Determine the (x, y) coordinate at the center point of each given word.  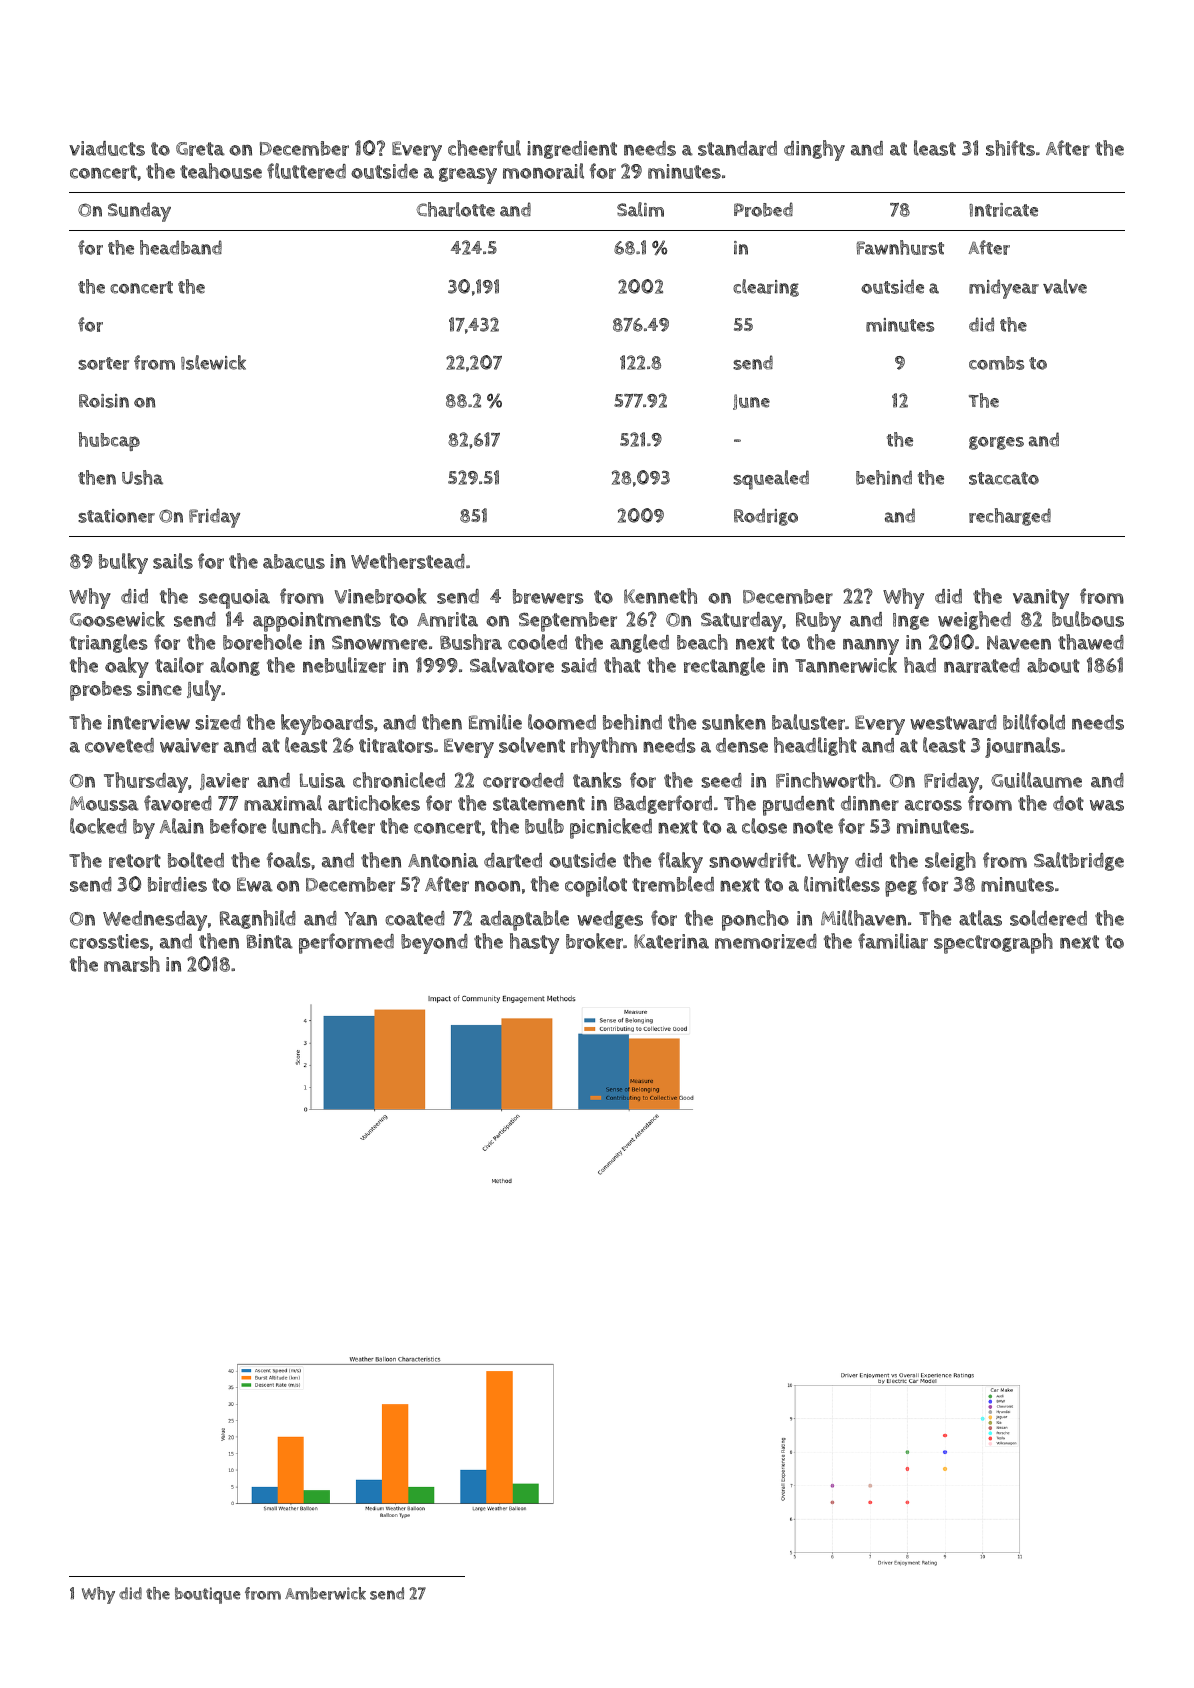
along (235, 666)
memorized (766, 941)
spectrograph (993, 943)
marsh (132, 964)
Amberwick (325, 1593)
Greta (200, 149)
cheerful (484, 148)
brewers (548, 596)
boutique (208, 1595)
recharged (1010, 517)
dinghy (814, 150)
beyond (434, 944)
